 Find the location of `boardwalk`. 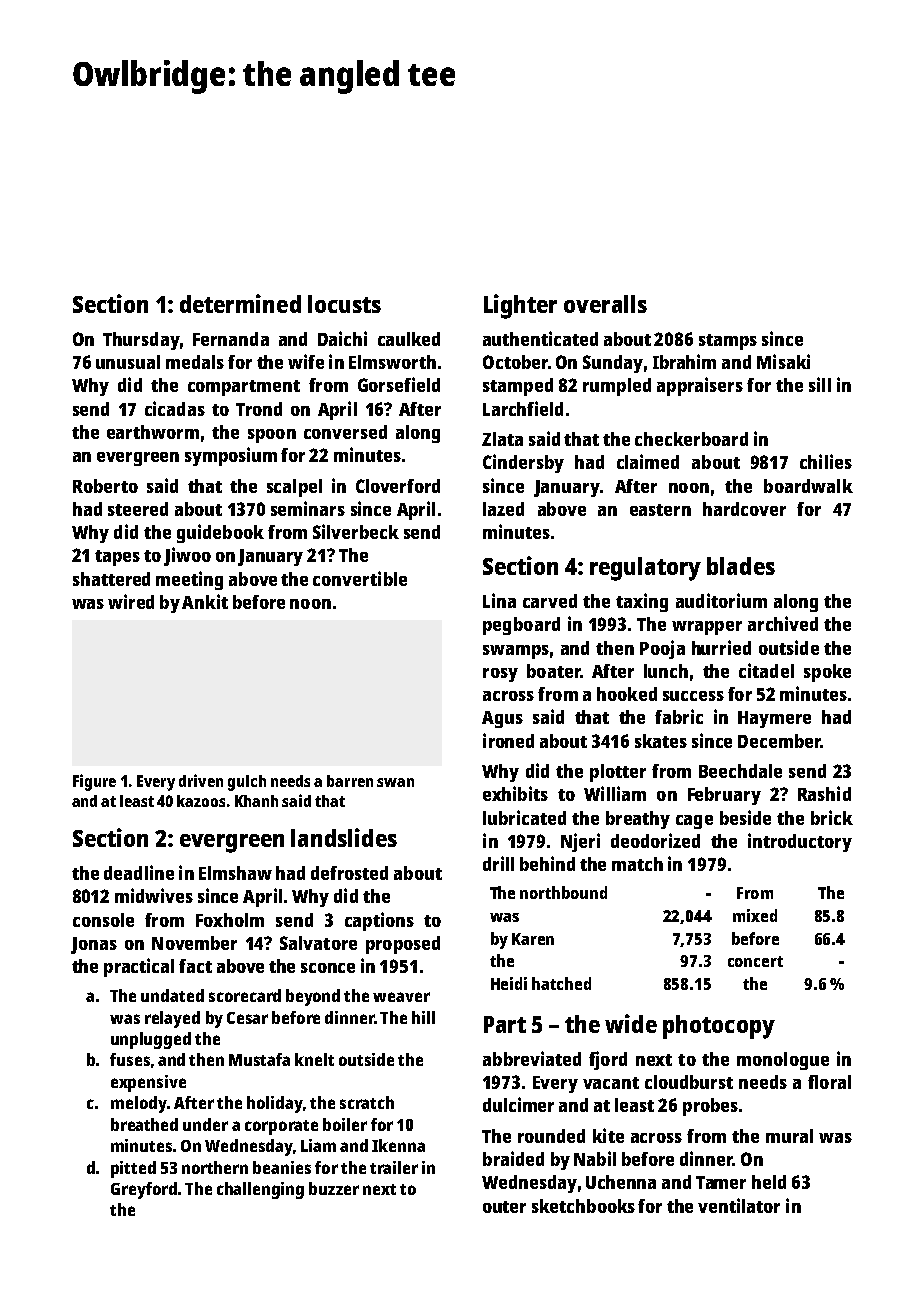

boardwalk is located at coordinates (808, 486).
